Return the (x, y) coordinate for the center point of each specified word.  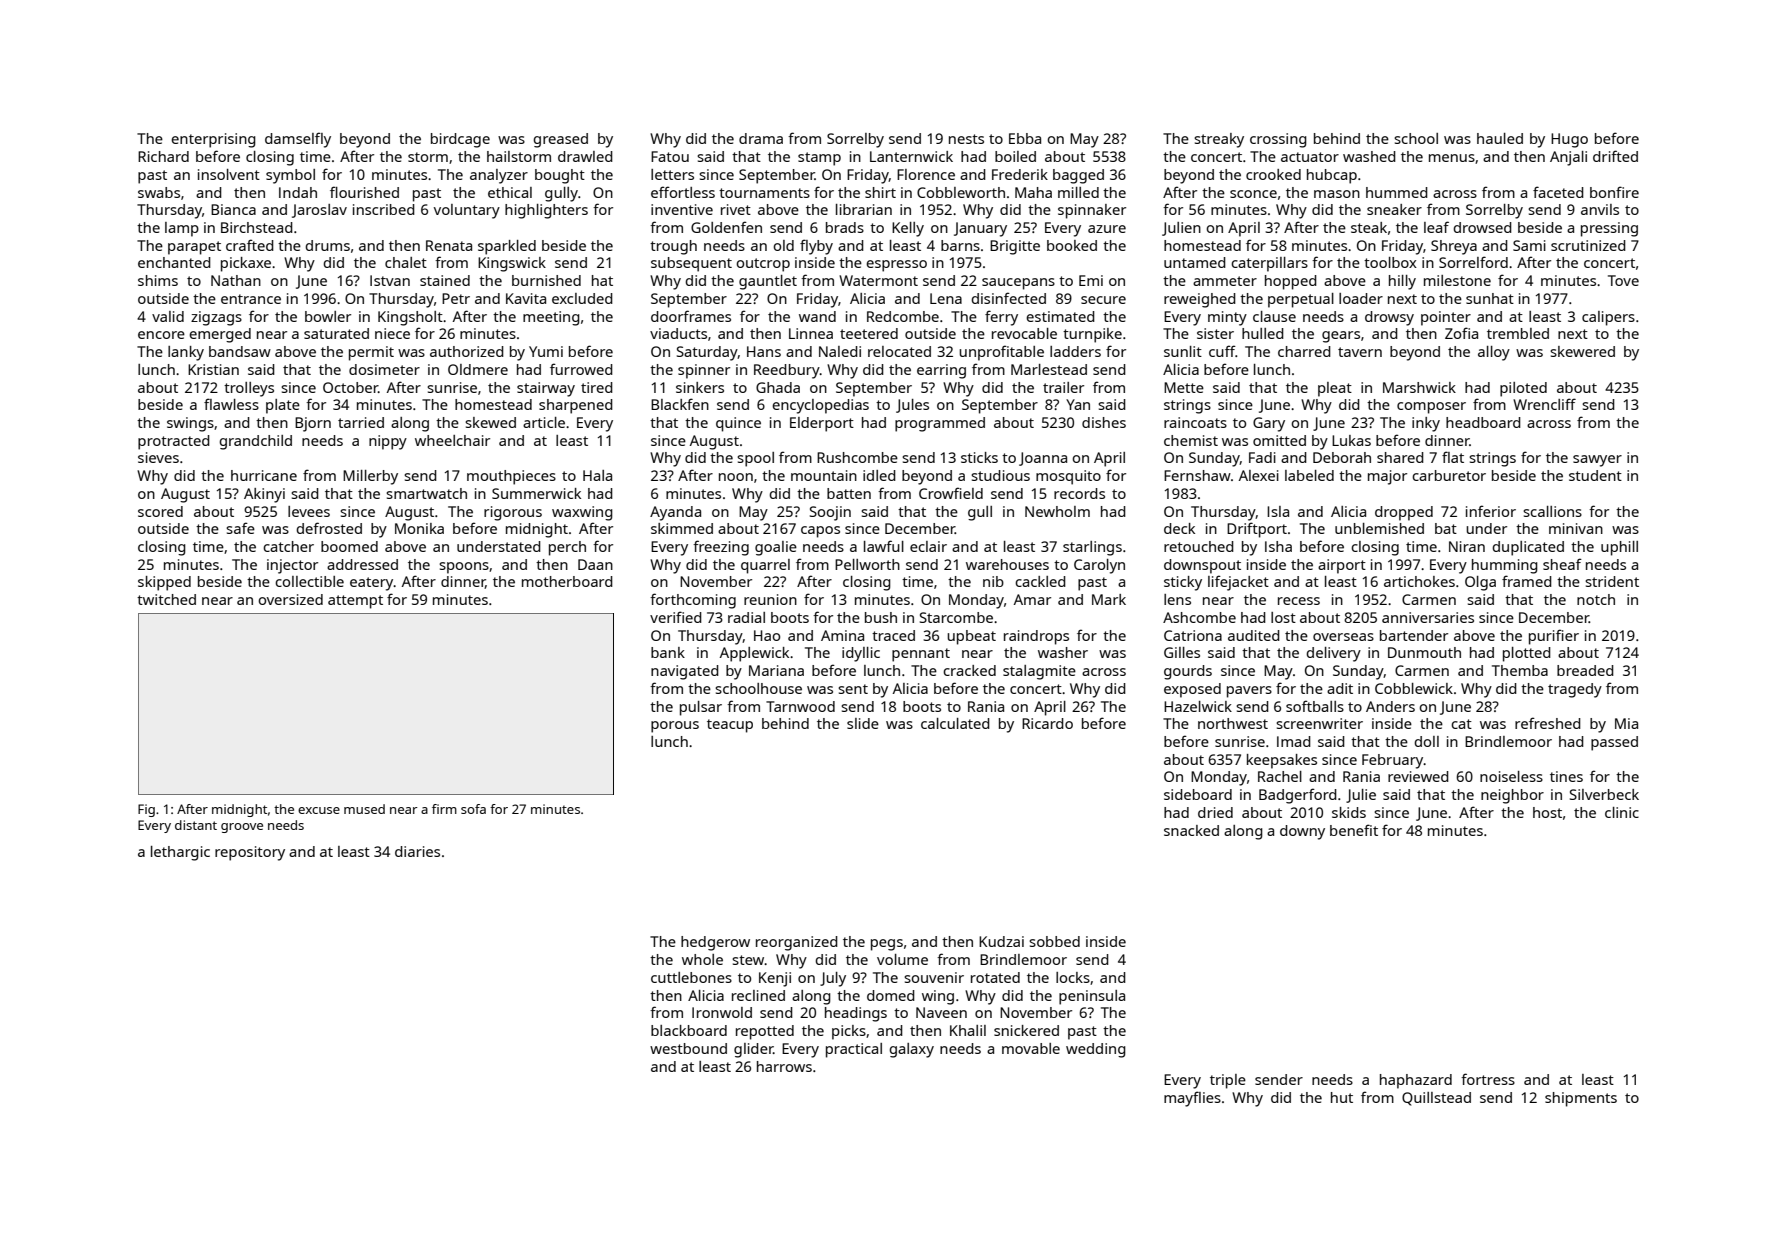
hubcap (1332, 176)
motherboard (567, 581)
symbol (290, 176)
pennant (921, 655)
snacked (1191, 830)
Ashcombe (1199, 617)
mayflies (1192, 1099)
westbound (688, 1048)
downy (1302, 832)
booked (1072, 245)
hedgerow (715, 943)
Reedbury (787, 371)
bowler (328, 316)
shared (1400, 457)
